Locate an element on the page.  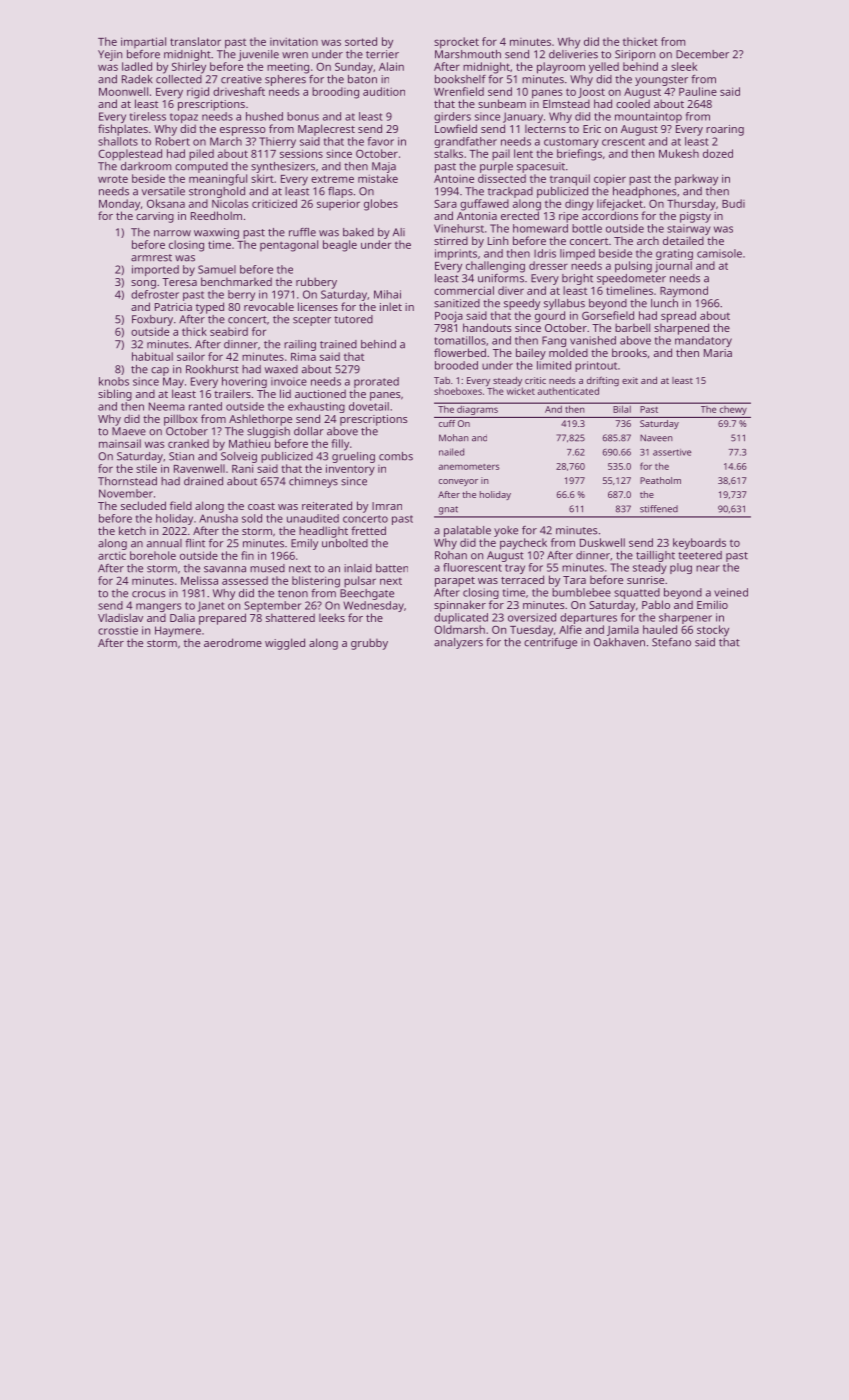
assertive is located at coordinates (672, 452).
